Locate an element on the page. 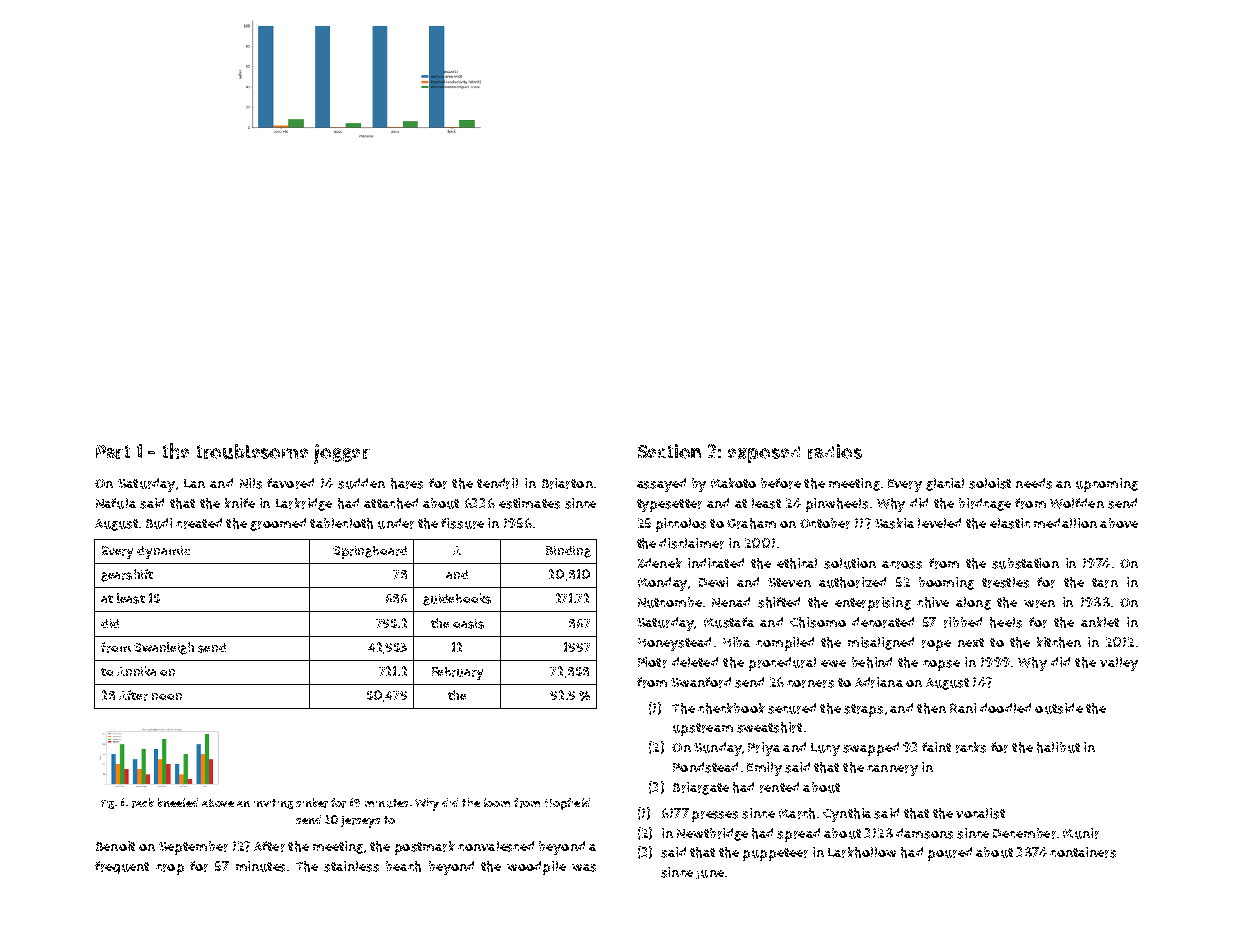 Image resolution: width=1233 pixels, height=952 pixels. Nils is located at coordinates (251, 483).
